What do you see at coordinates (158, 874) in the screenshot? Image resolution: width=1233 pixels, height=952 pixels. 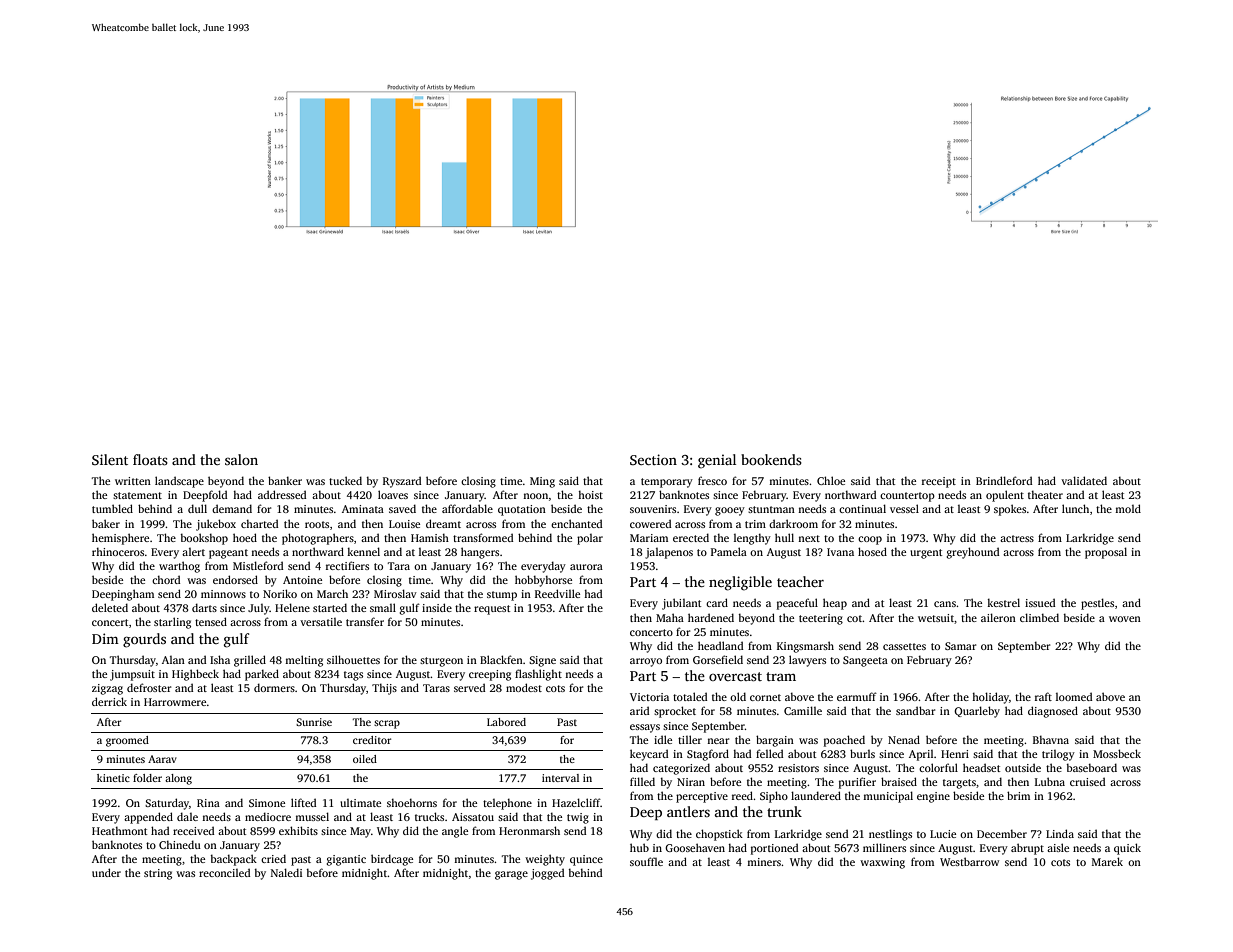 I see `string` at bounding box center [158, 874].
